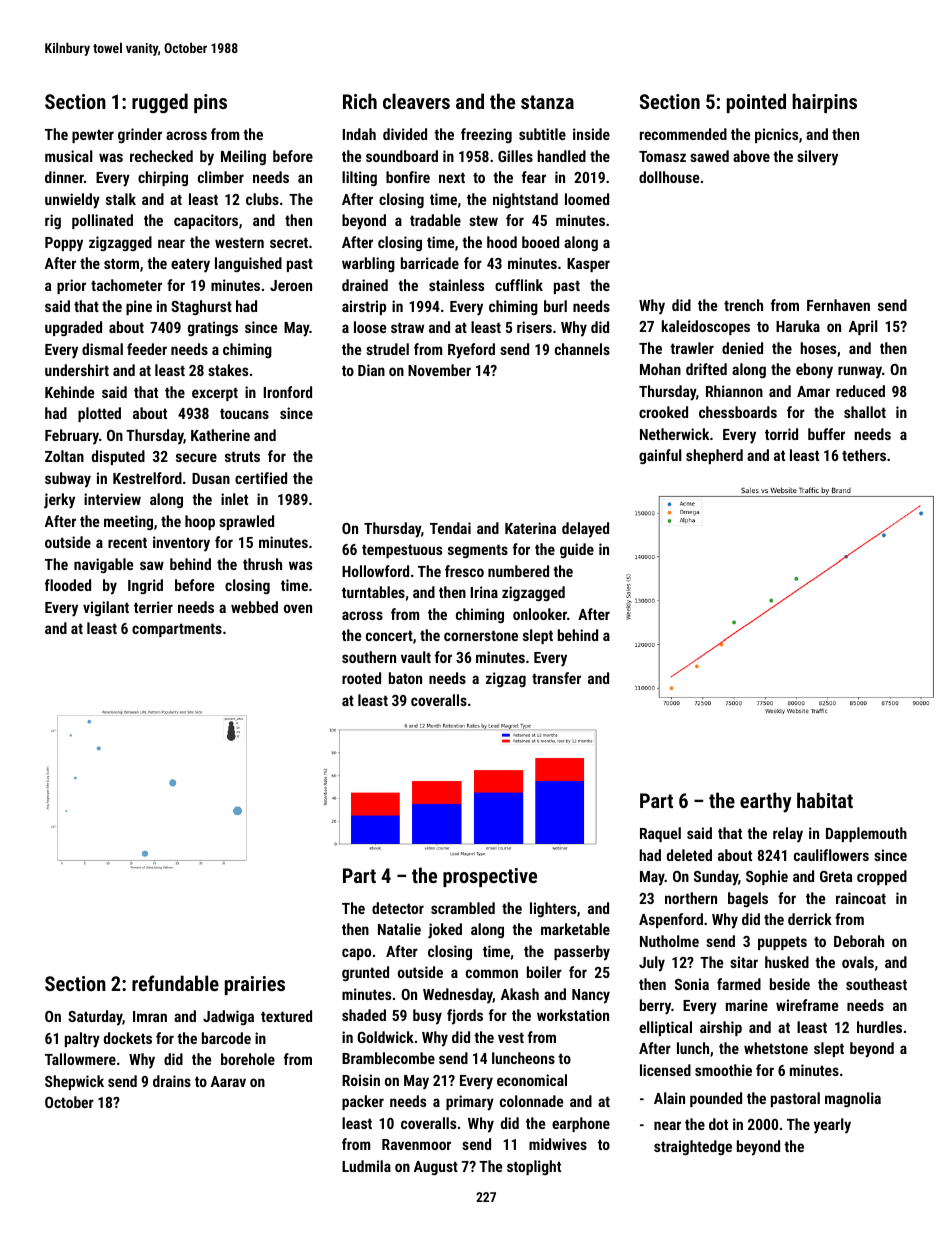  What do you see at coordinates (239, 242) in the document?
I see `western` at bounding box center [239, 242].
